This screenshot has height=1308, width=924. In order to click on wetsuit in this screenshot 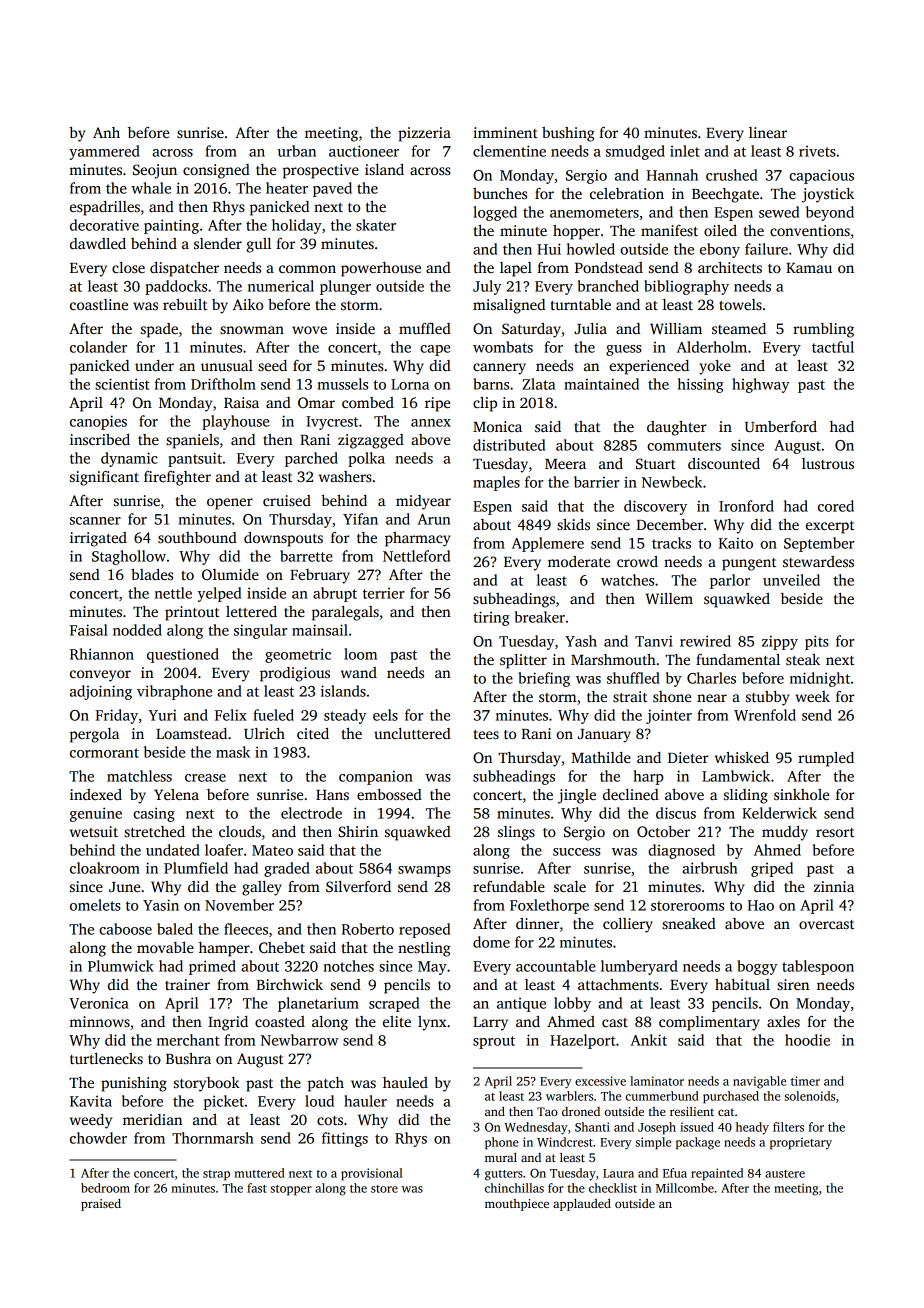, I will do `click(94, 831)`.
